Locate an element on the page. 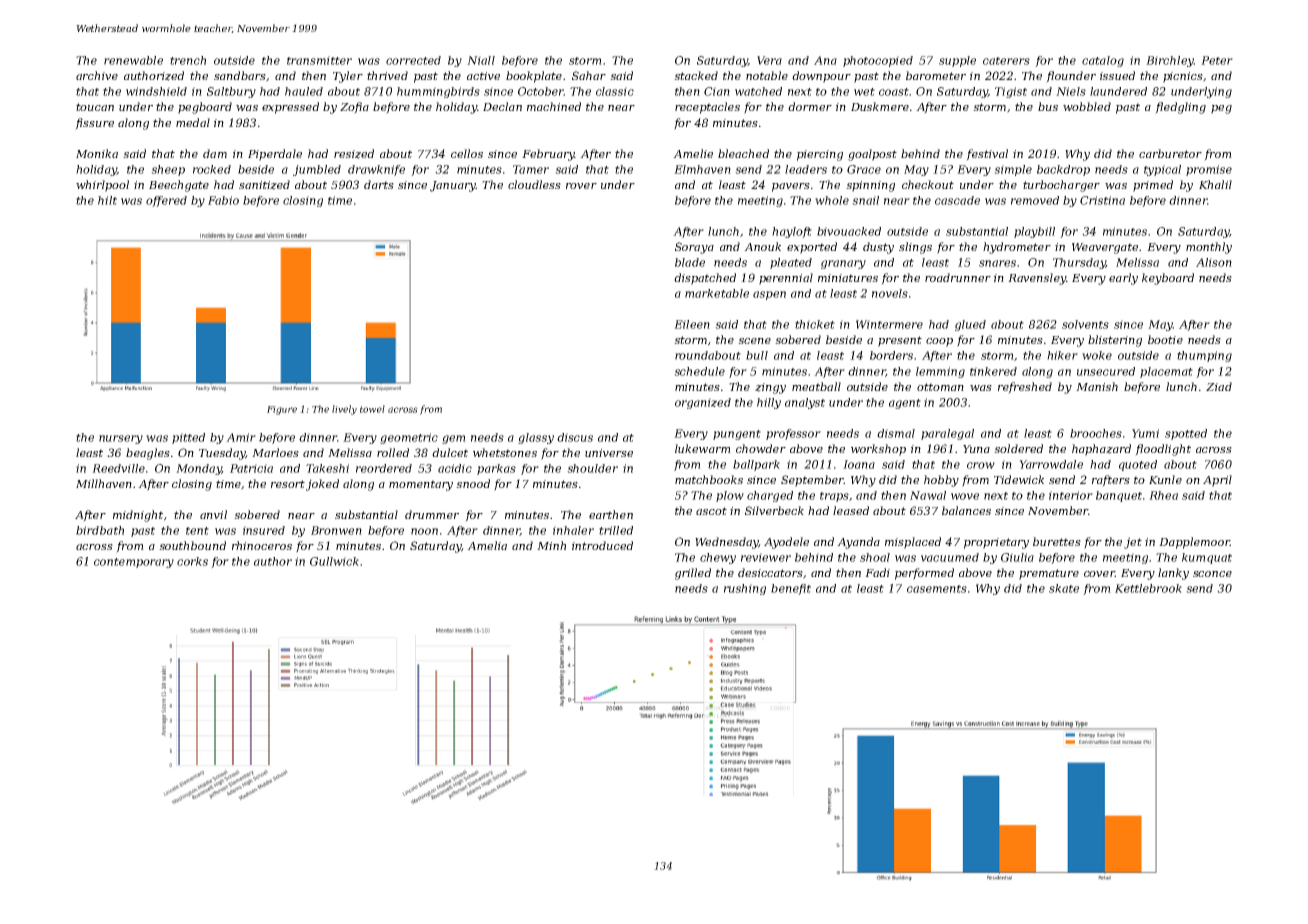 The width and height of the image is (1308, 924). Anouk is located at coordinates (762, 246).
